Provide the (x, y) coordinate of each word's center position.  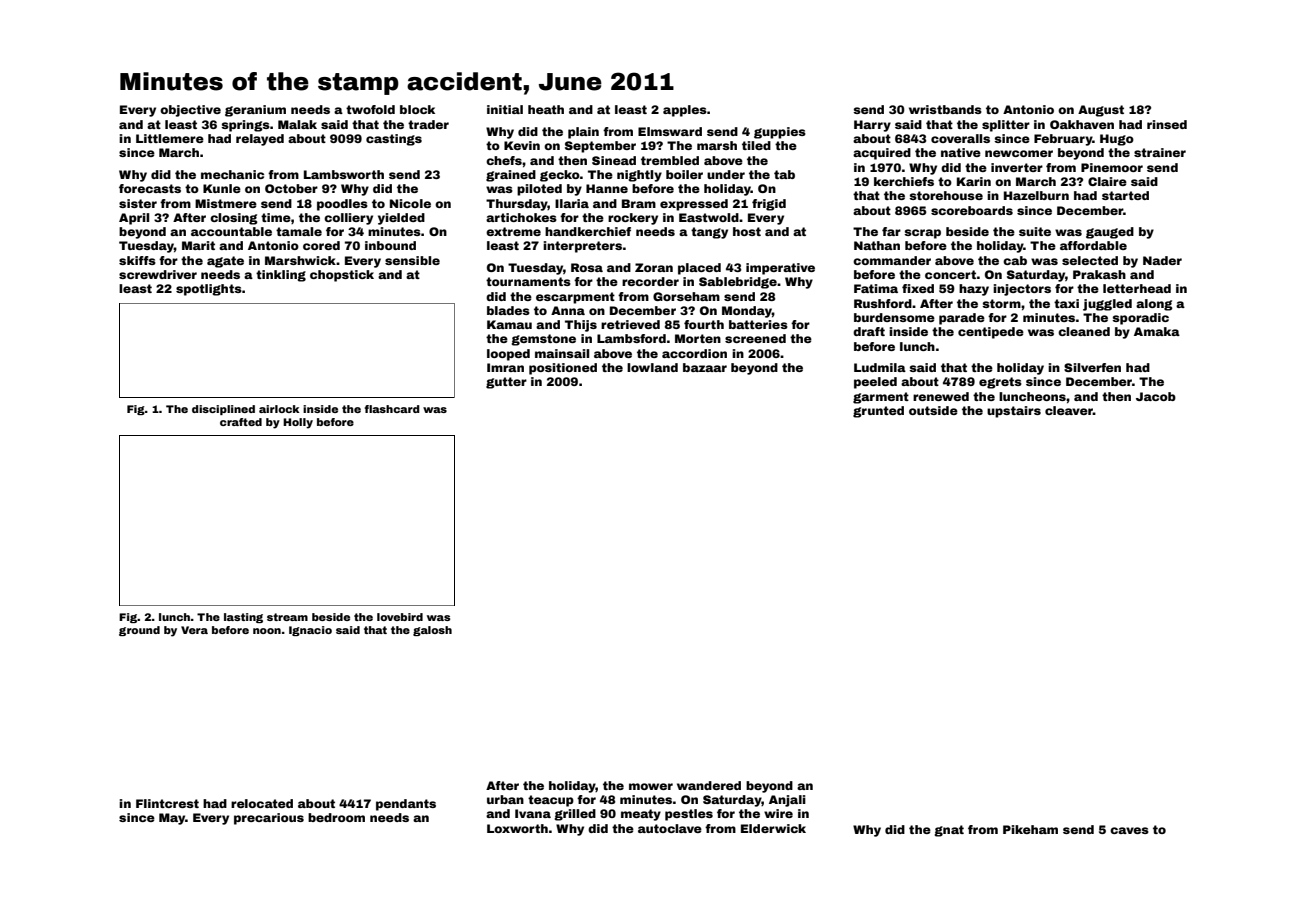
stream (287, 617)
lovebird (400, 617)
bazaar (705, 367)
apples (685, 111)
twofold (370, 109)
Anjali (787, 801)
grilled (575, 815)
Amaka (1157, 331)
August (1101, 111)
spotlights (209, 290)
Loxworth (517, 828)
